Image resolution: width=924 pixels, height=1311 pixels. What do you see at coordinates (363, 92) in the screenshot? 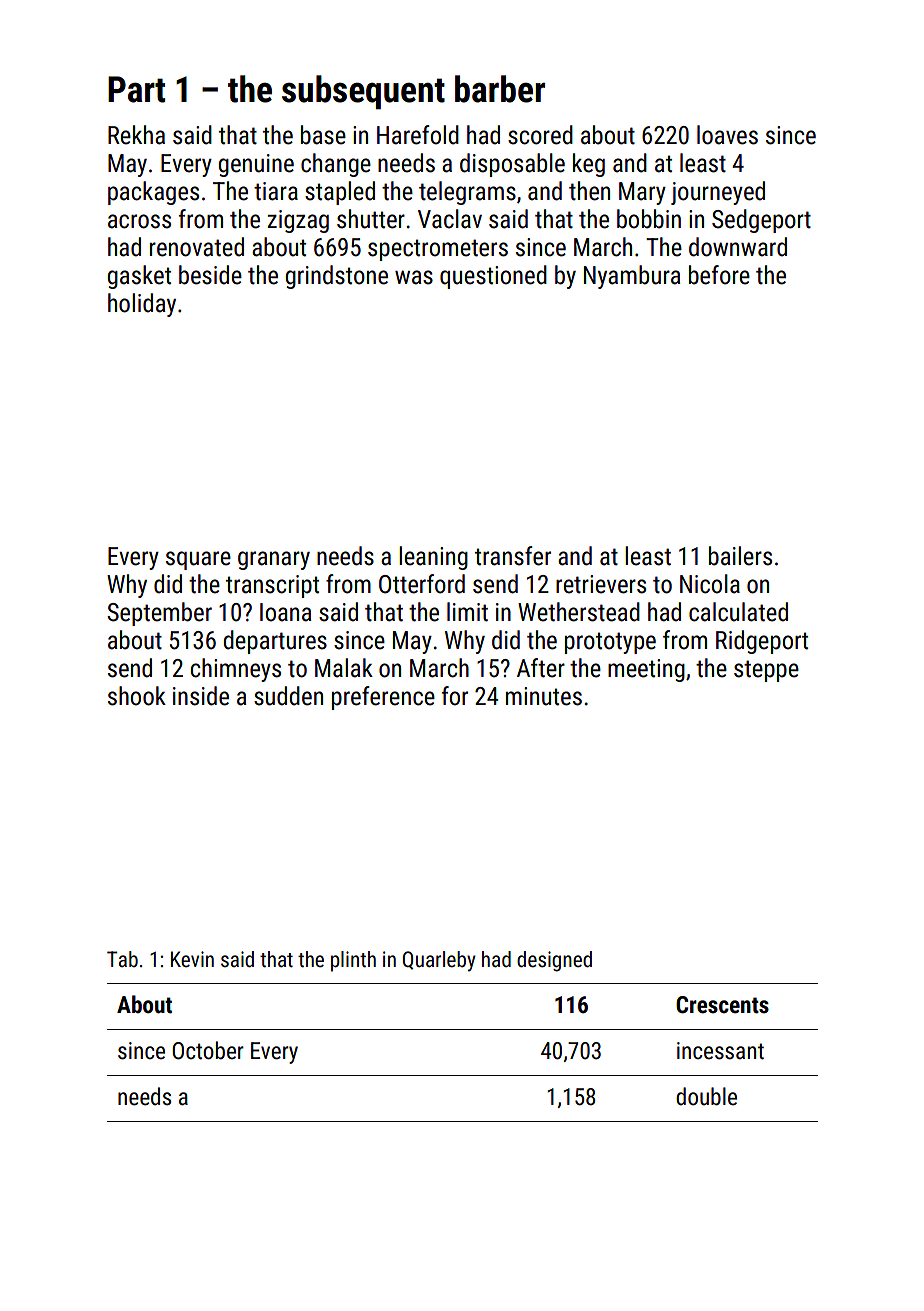
I see `subsequent` at bounding box center [363, 92].
